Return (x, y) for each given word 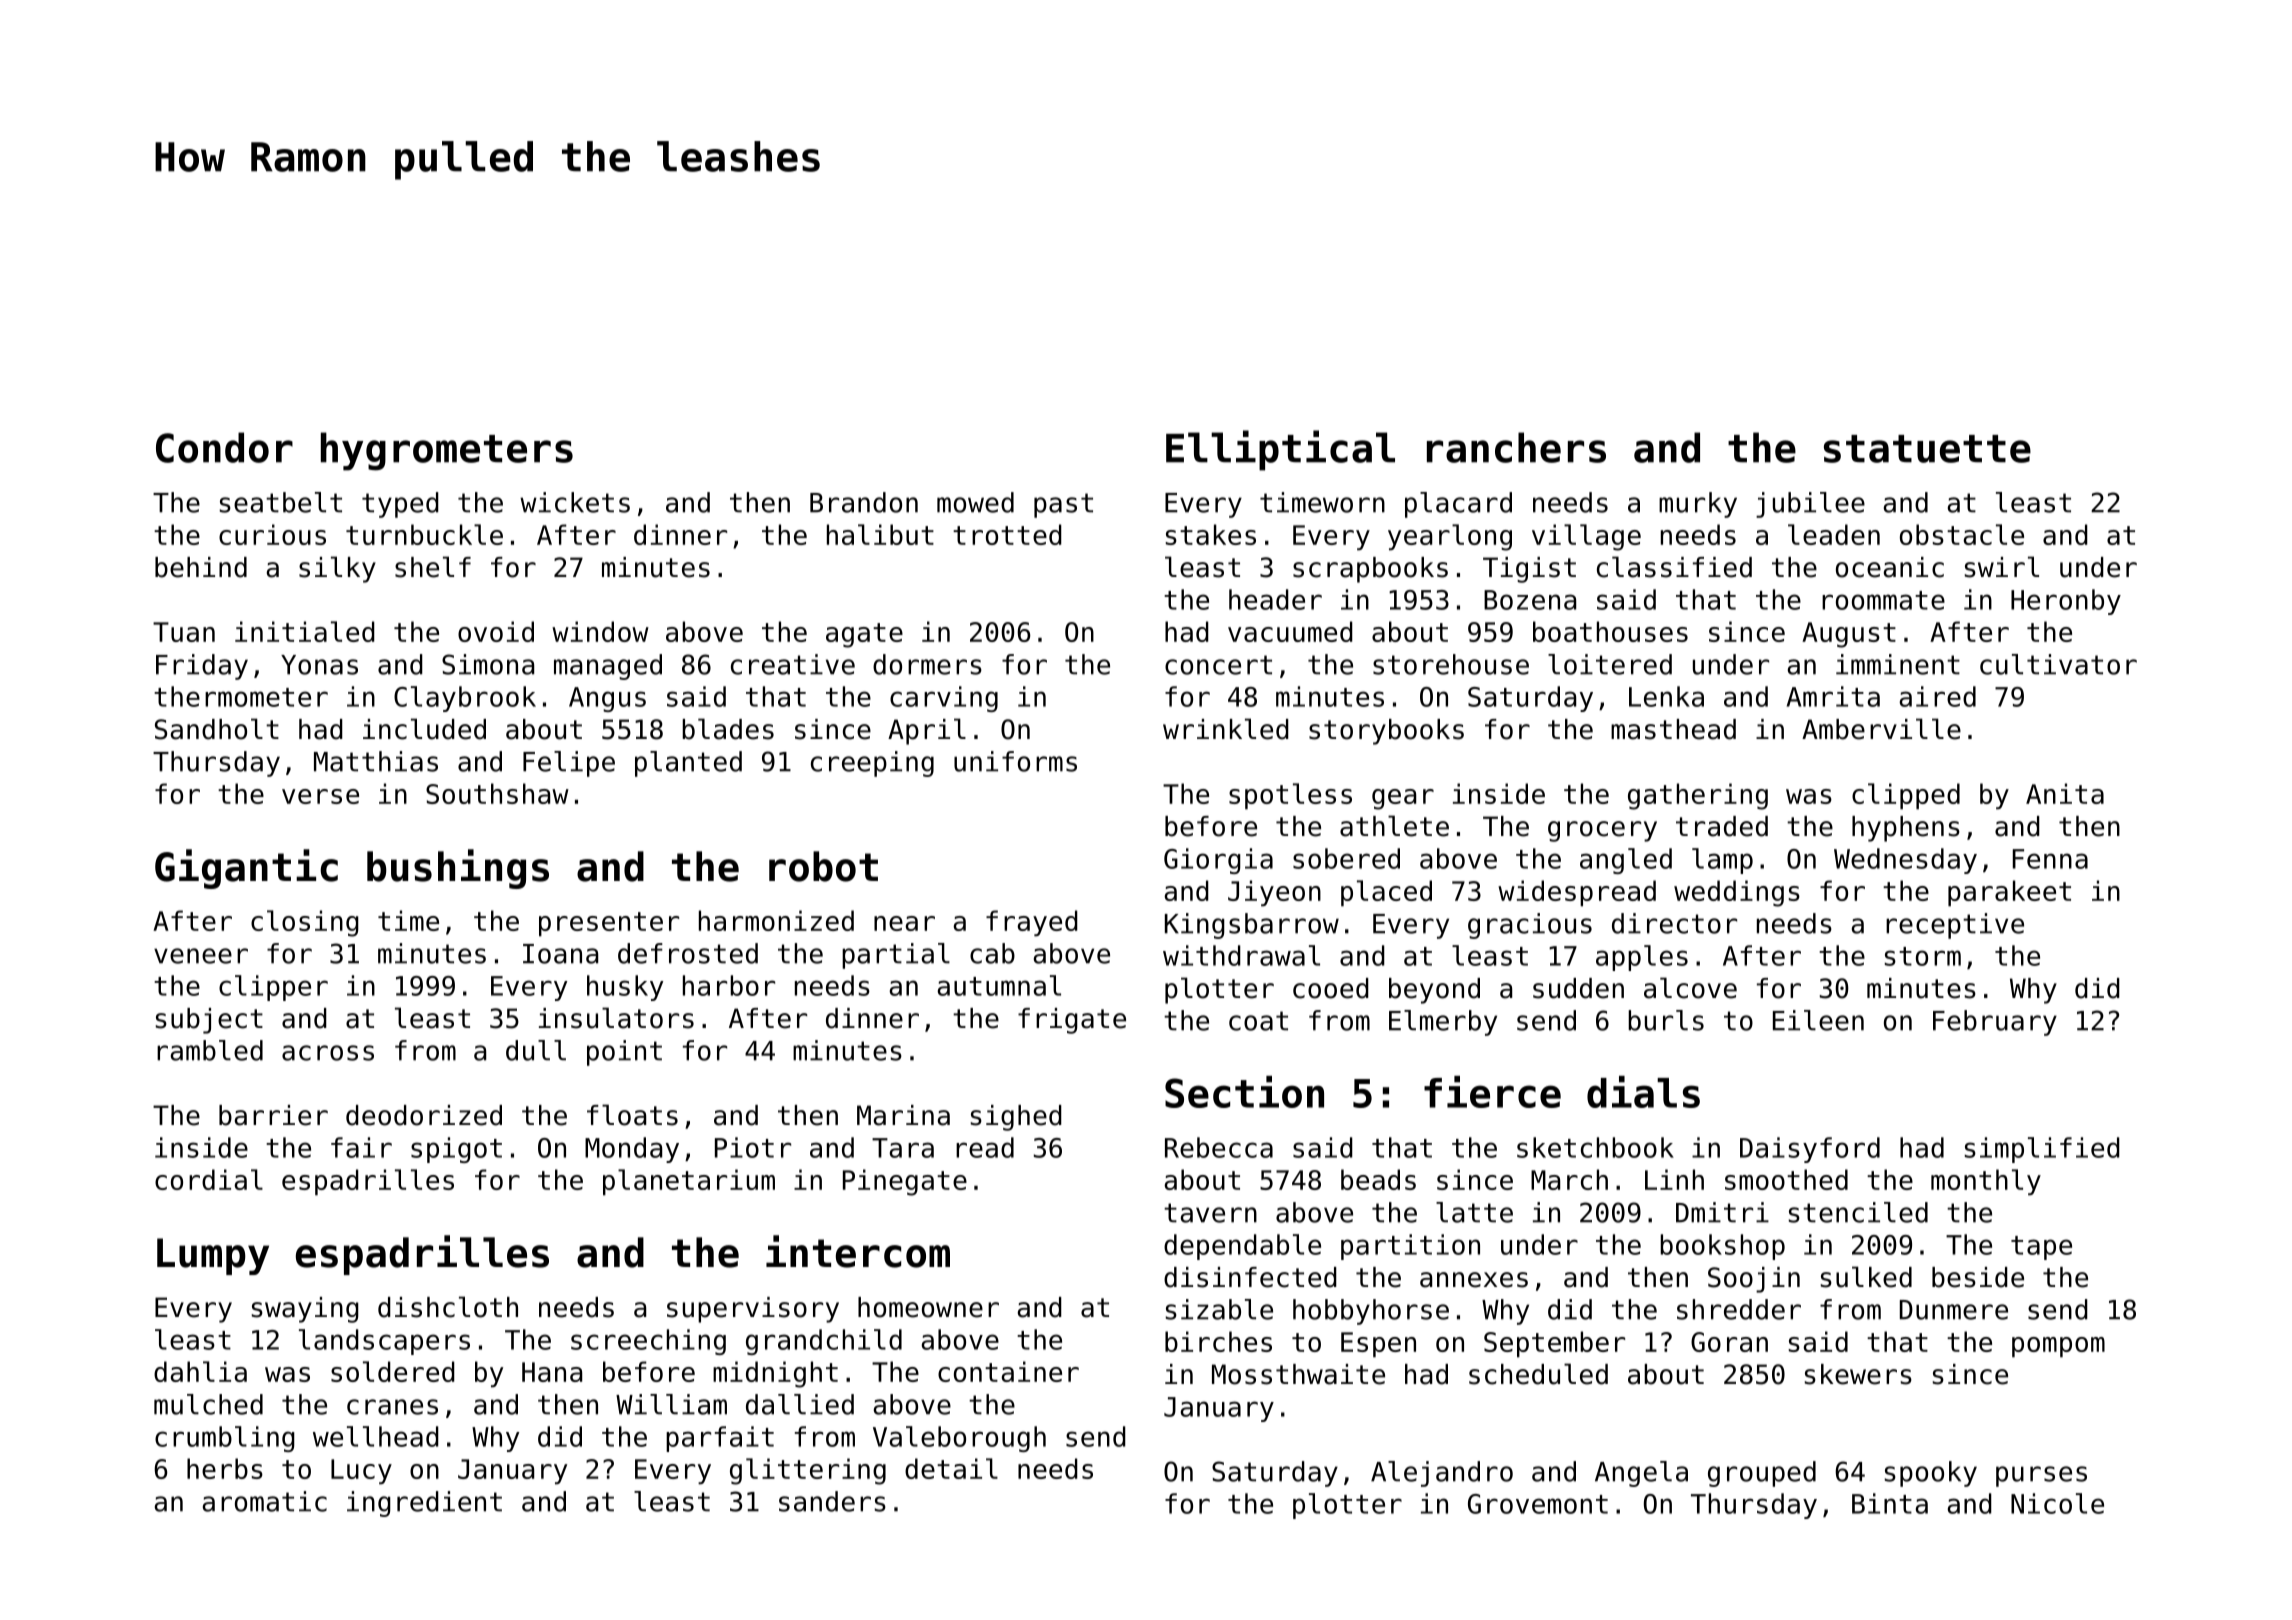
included (424, 729)
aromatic (265, 1501)
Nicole (2057, 1503)
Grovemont (1538, 1504)
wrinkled (1226, 729)
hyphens (1906, 829)
